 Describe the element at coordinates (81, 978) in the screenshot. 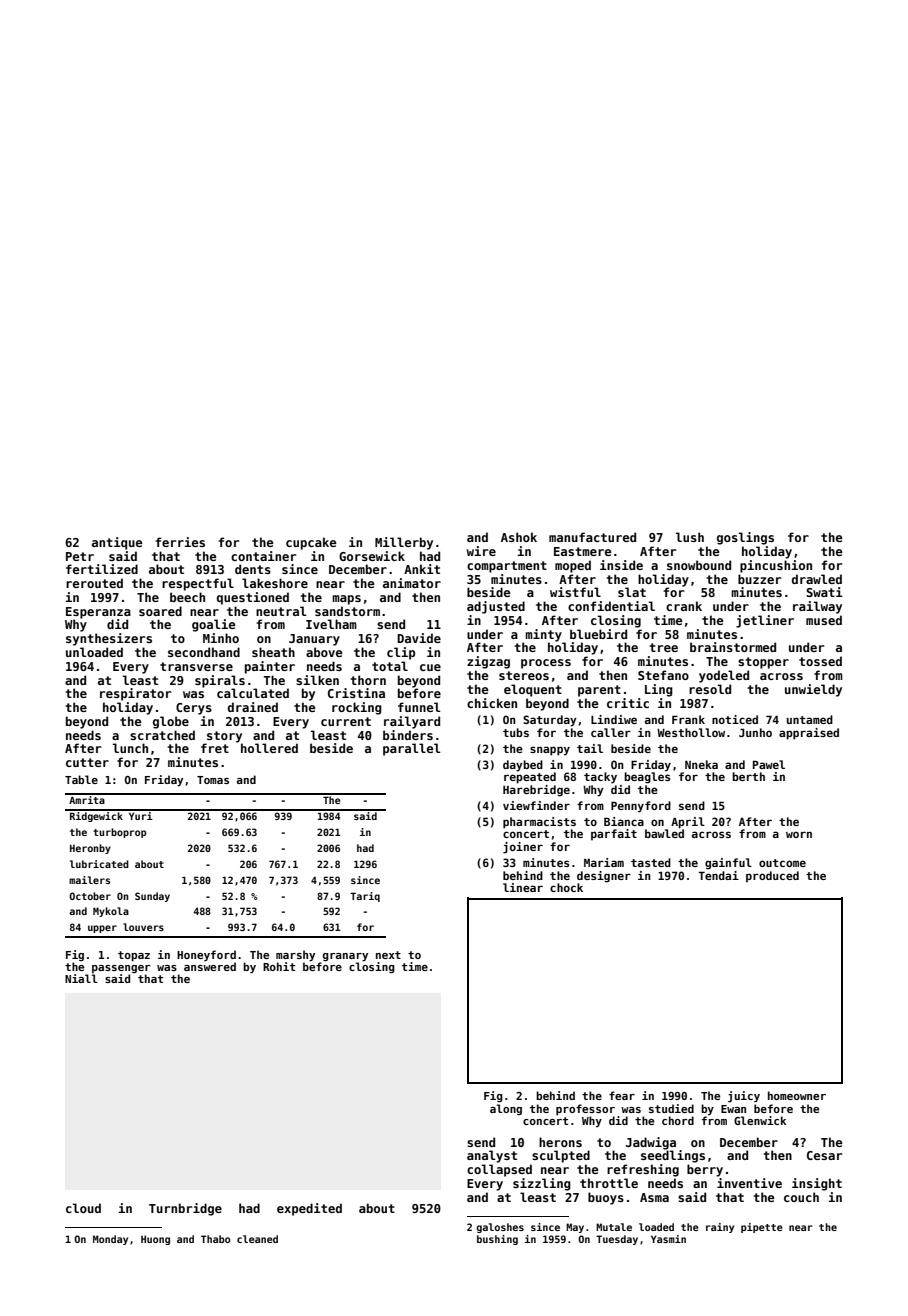

I see `Niall` at that location.
